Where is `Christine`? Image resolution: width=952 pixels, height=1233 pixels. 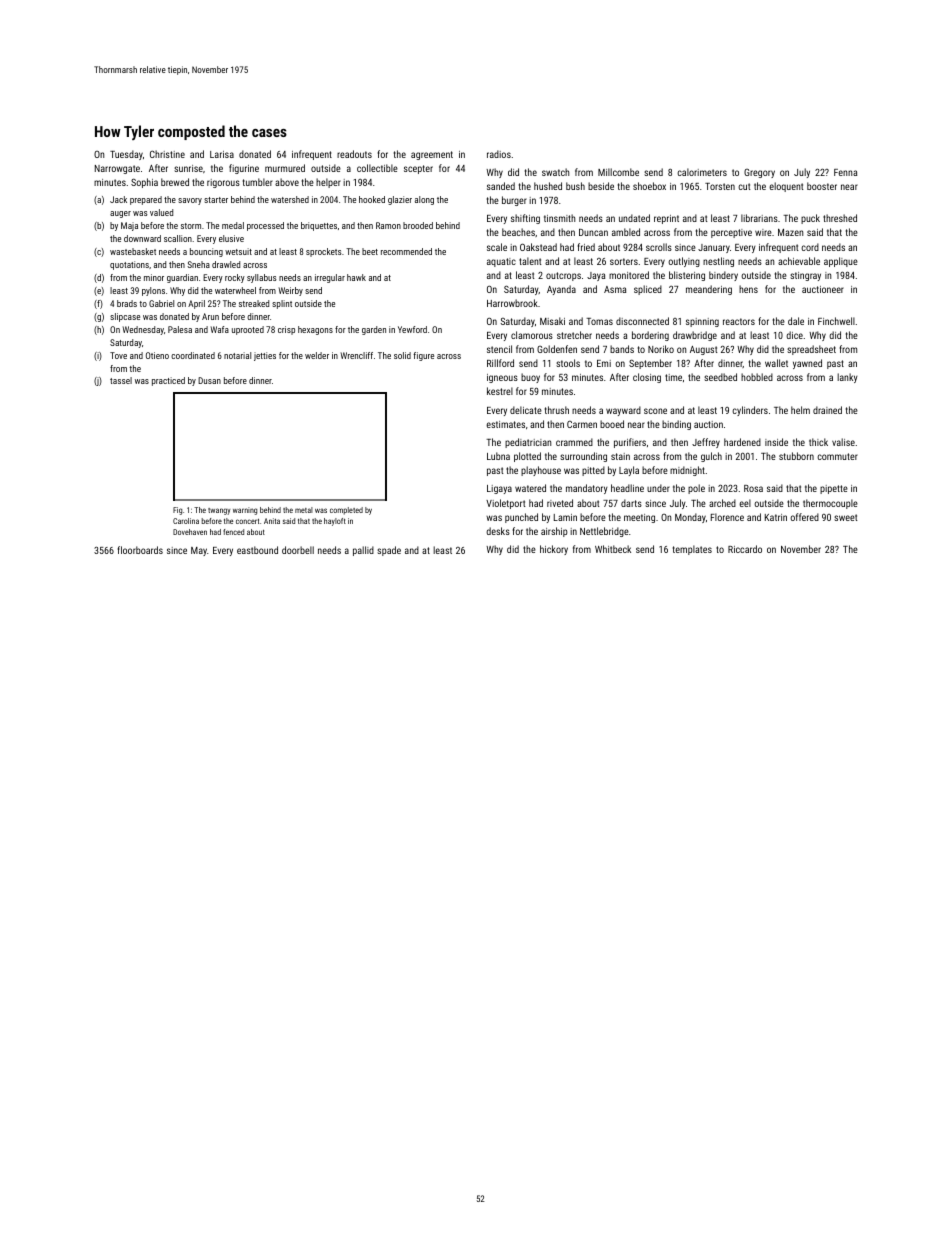 Christine is located at coordinates (167, 154).
